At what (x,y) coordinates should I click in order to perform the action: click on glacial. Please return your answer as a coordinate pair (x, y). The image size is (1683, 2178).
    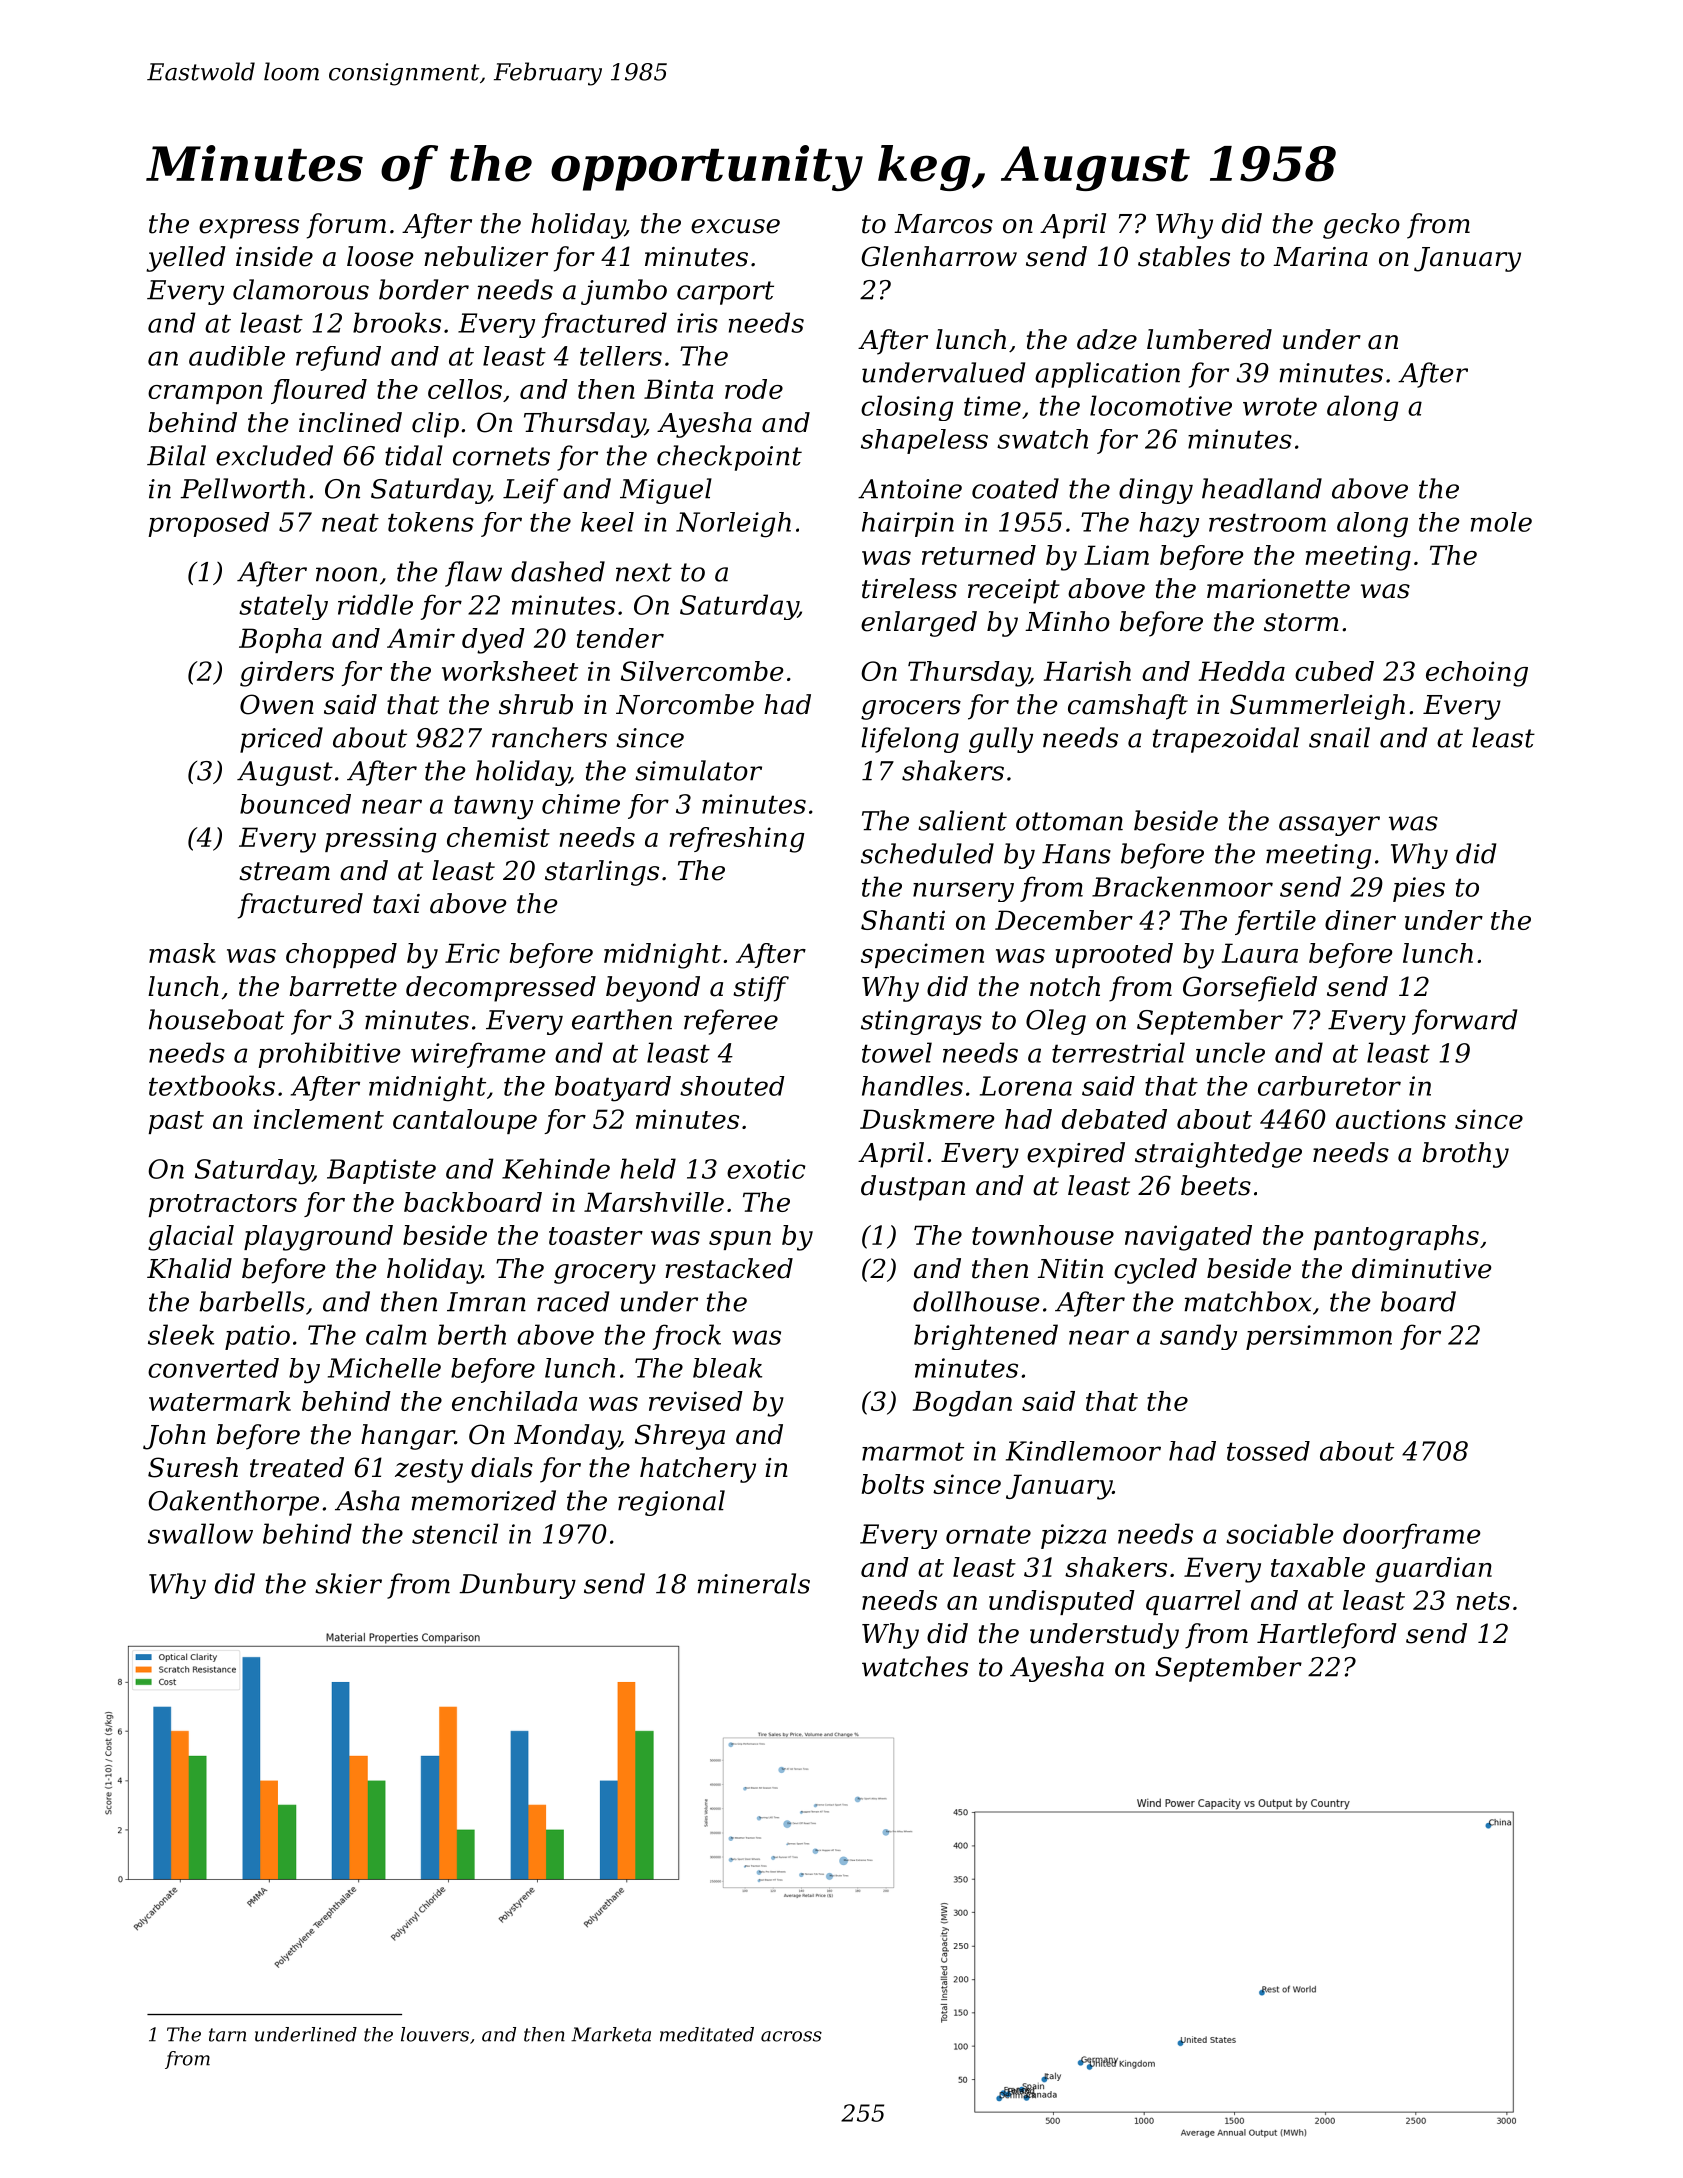
    Looking at the image, I should click on (191, 1238).
